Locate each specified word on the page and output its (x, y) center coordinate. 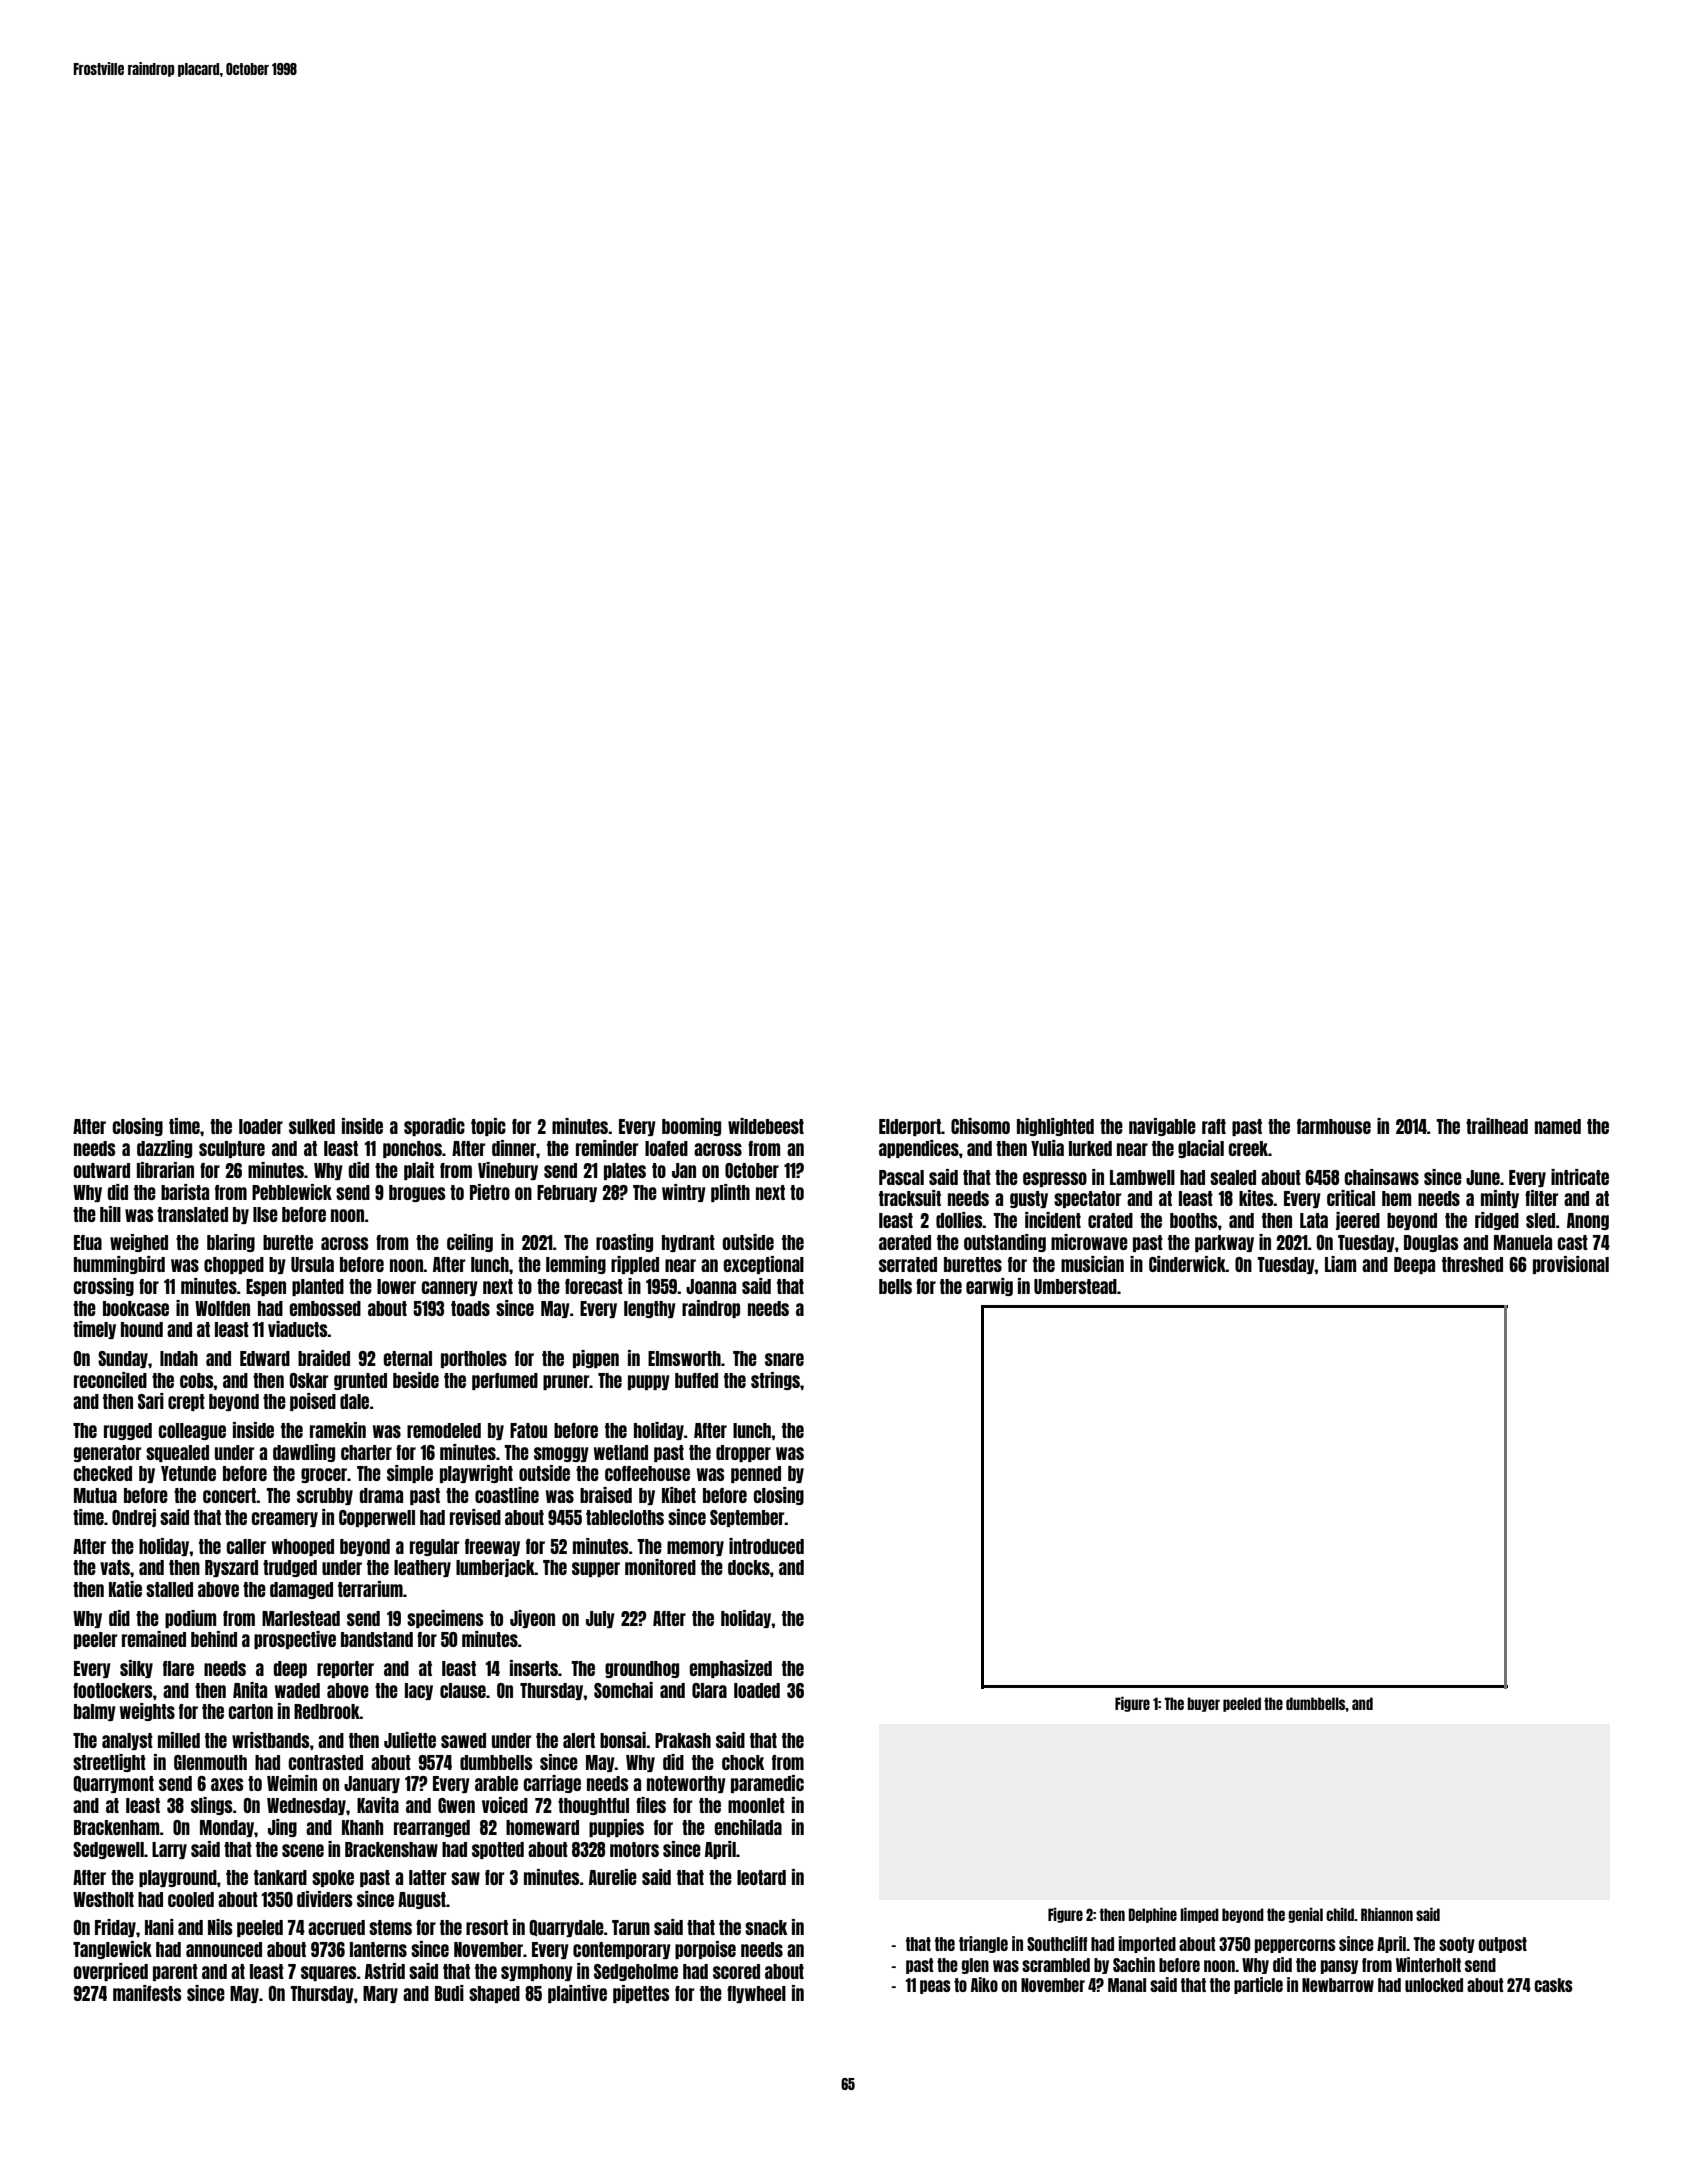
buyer (1203, 1704)
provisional (1571, 1265)
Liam (1340, 1264)
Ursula (312, 1264)
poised (313, 1402)
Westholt (103, 1899)
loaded (757, 1690)
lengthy (650, 1309)
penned (756, 1474)
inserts (534, 1668)
